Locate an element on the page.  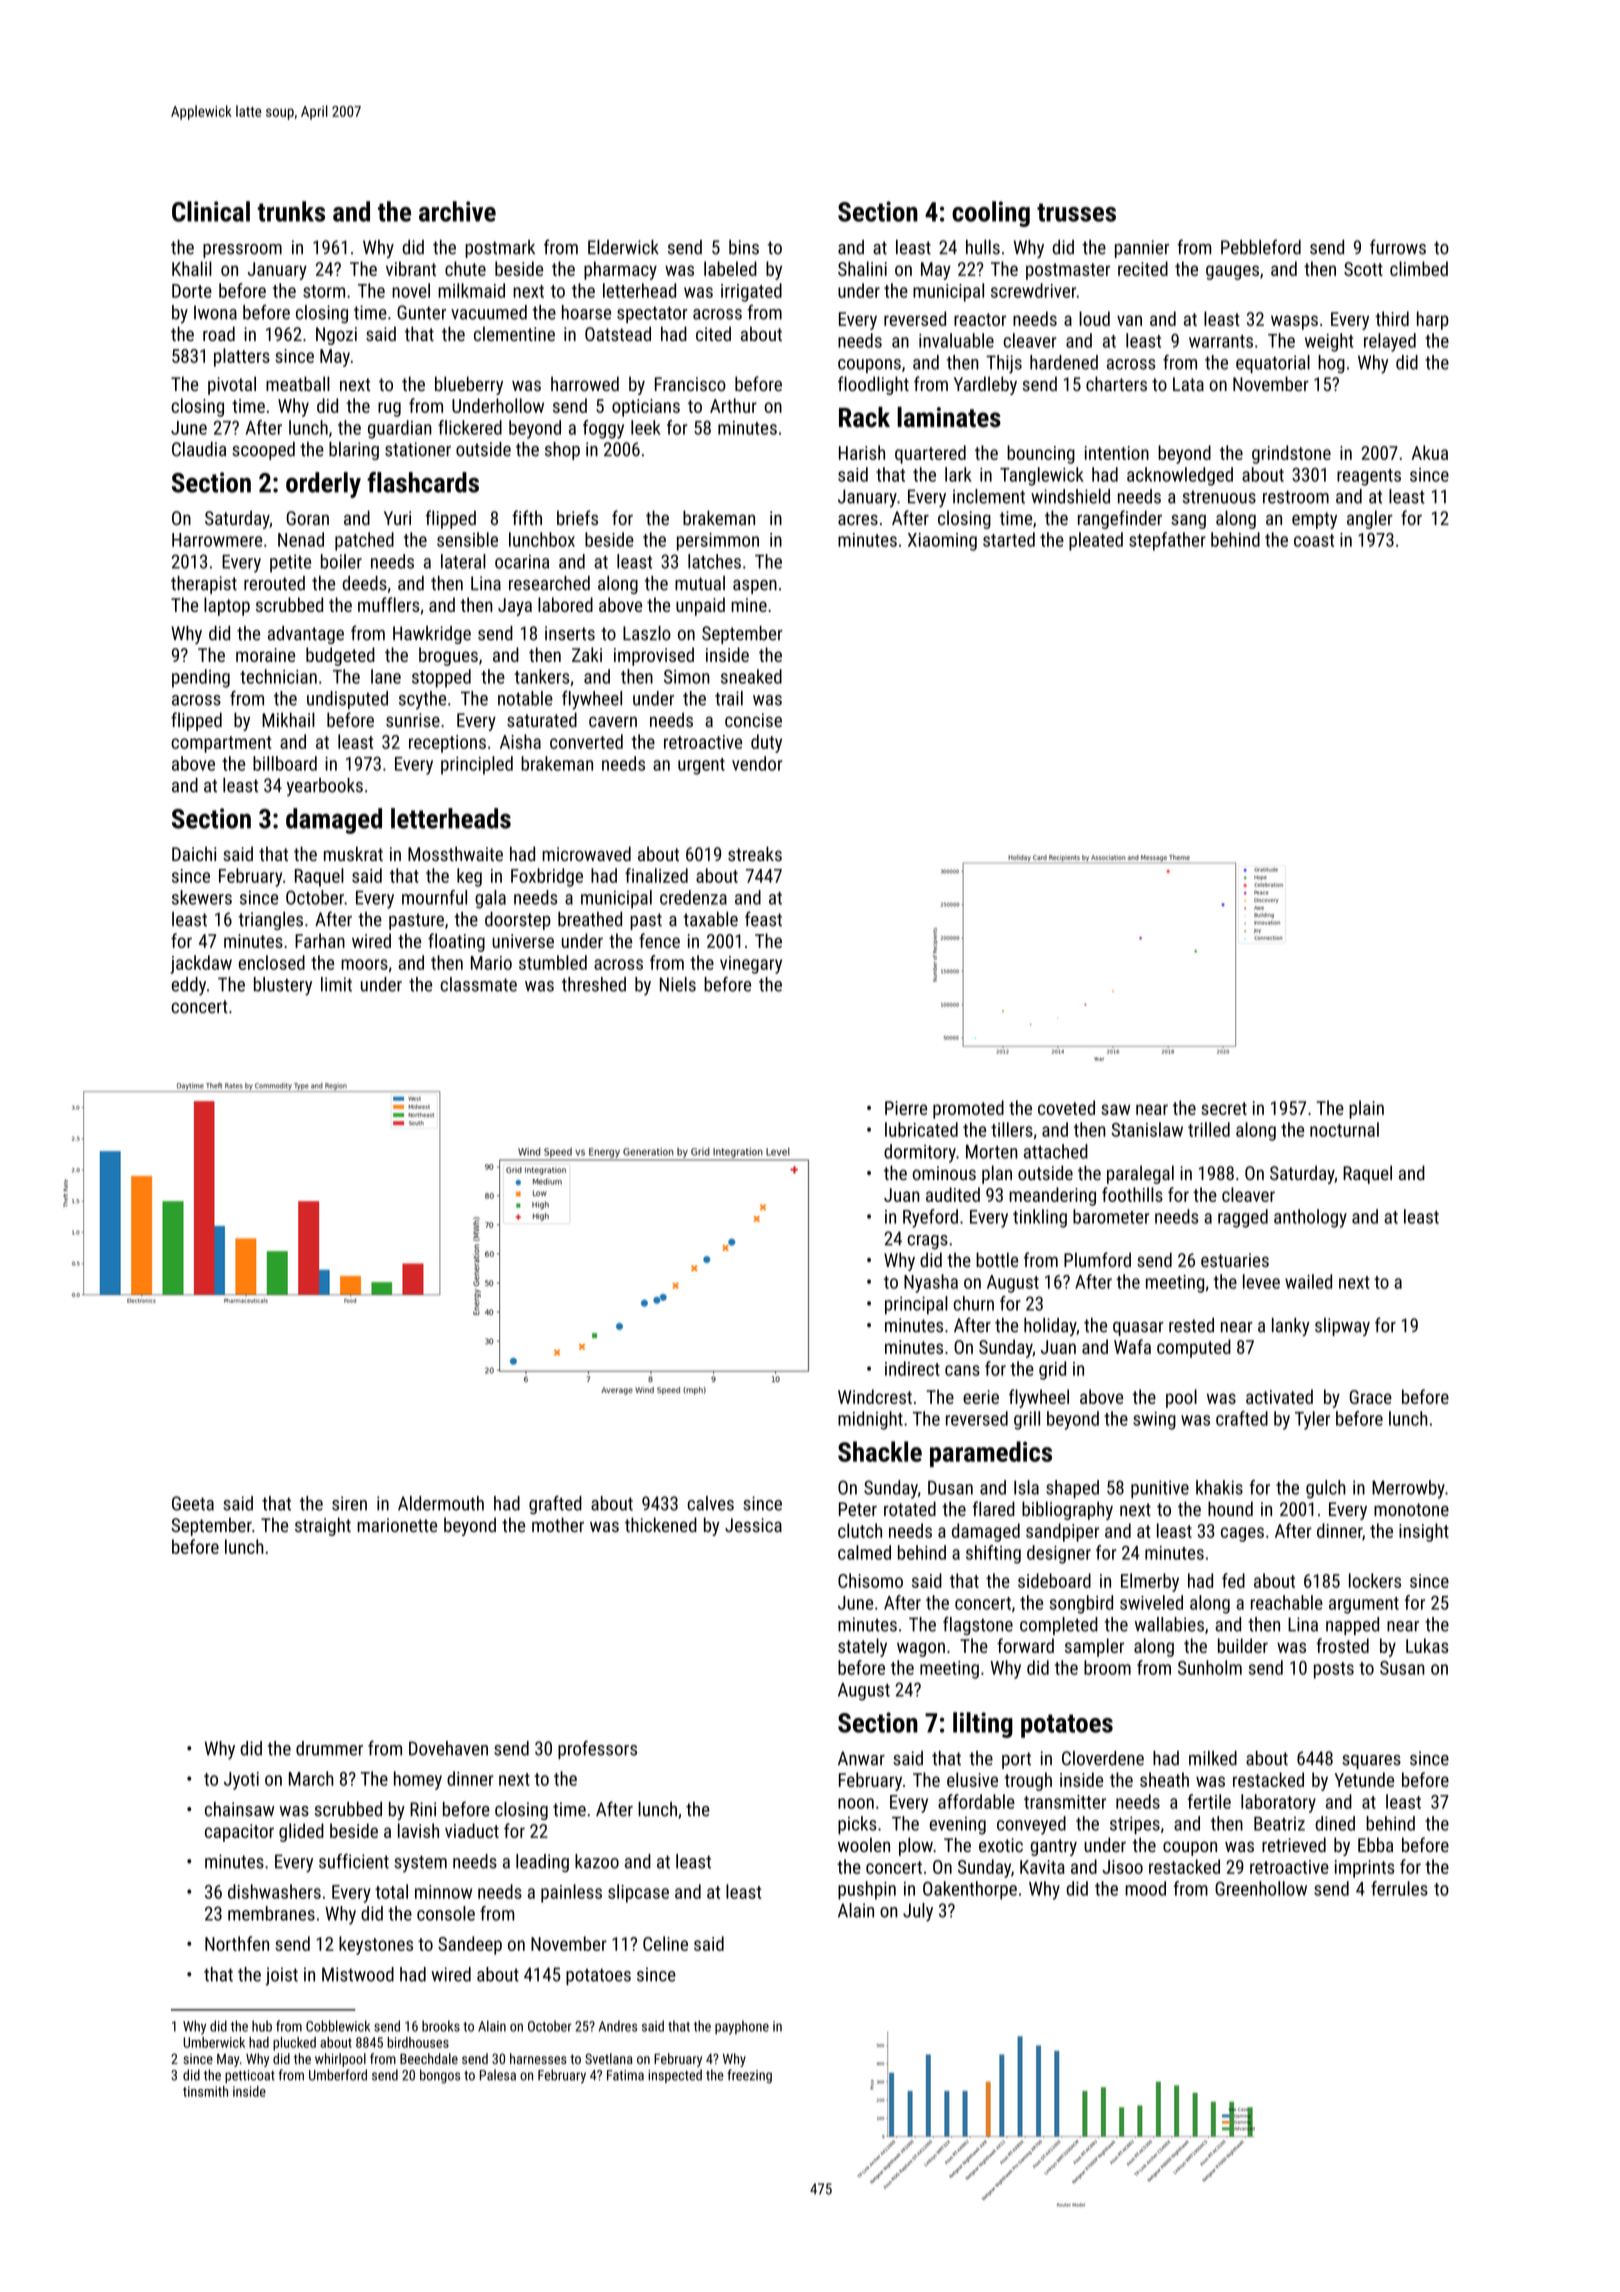
Goran is located at coordinates (308, 518).
